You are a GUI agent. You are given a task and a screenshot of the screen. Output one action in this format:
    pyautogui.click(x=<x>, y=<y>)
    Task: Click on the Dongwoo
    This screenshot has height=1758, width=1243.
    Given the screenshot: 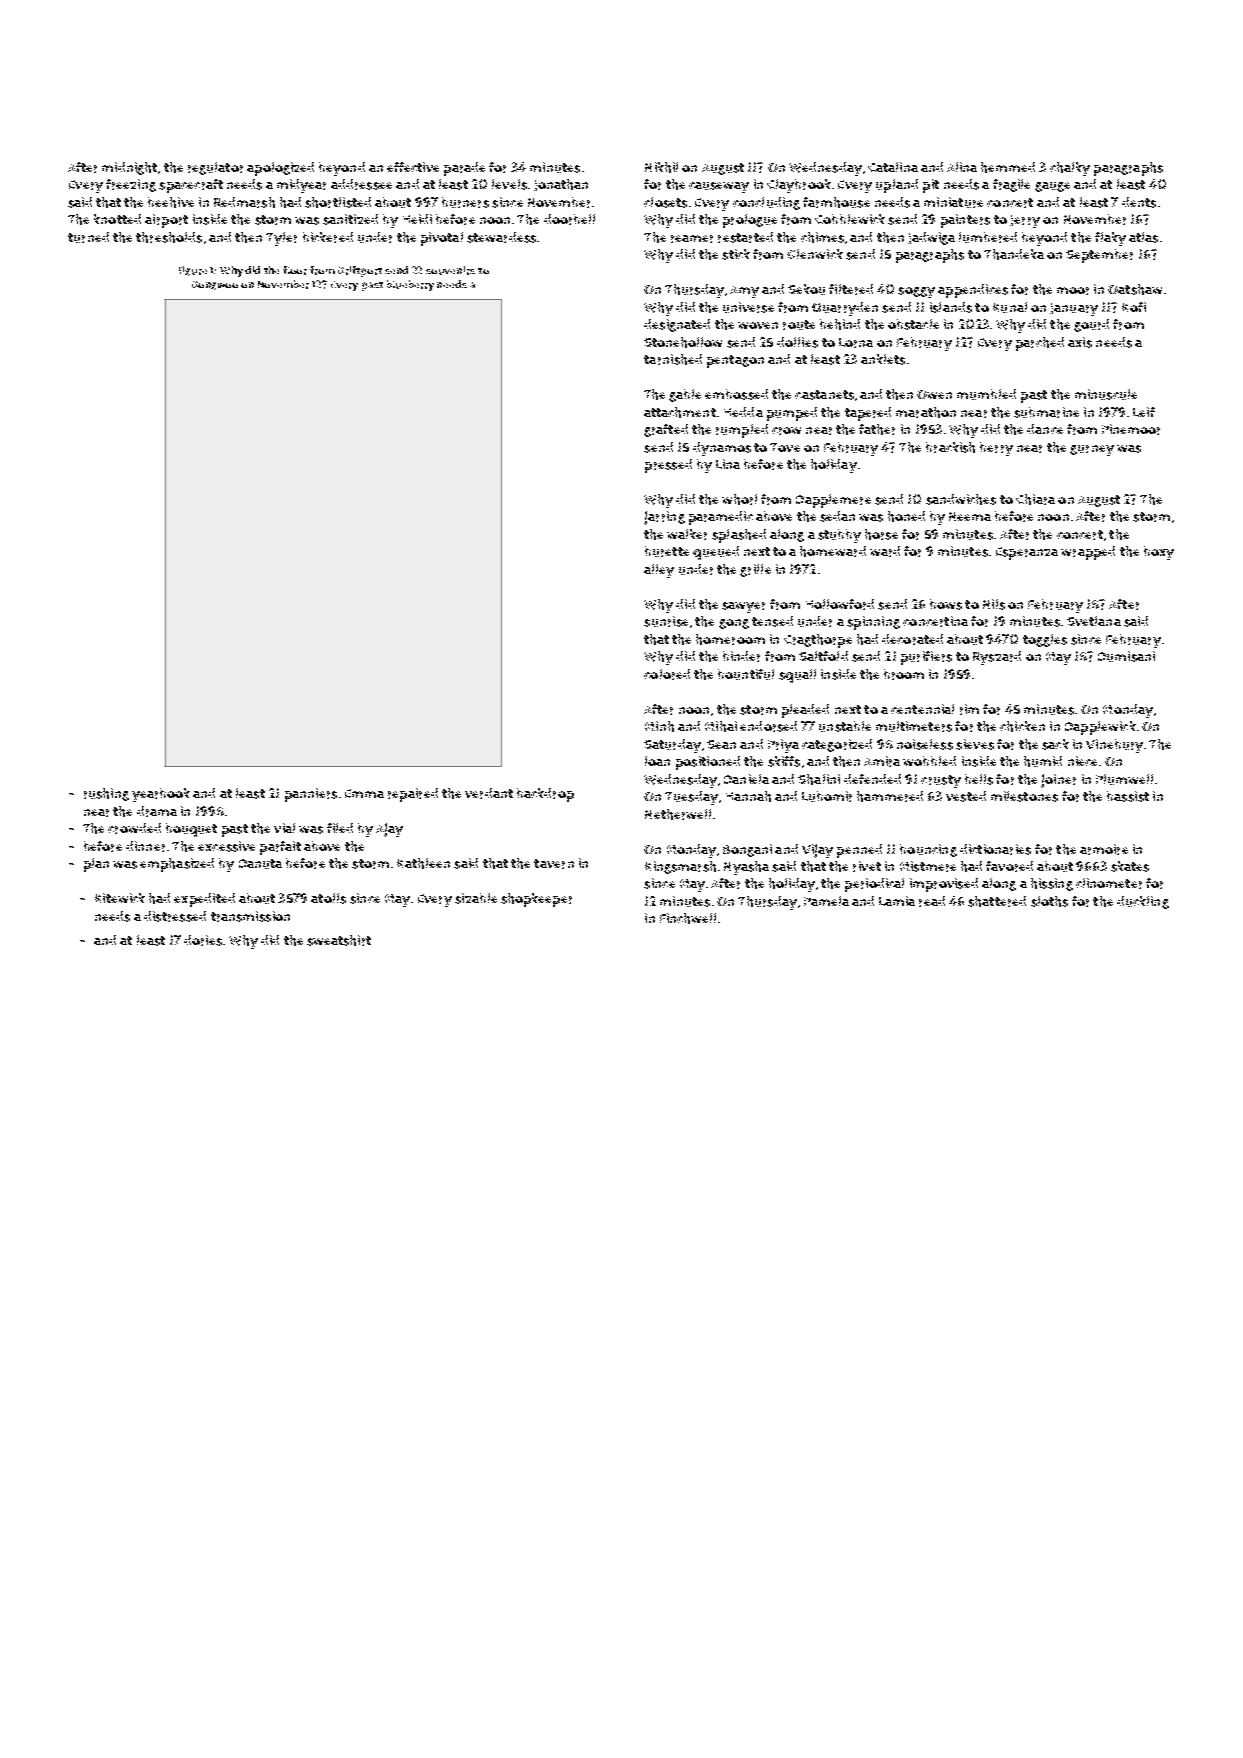 What is the action you would take?
    pyautogui.click(x=215, y=285)
